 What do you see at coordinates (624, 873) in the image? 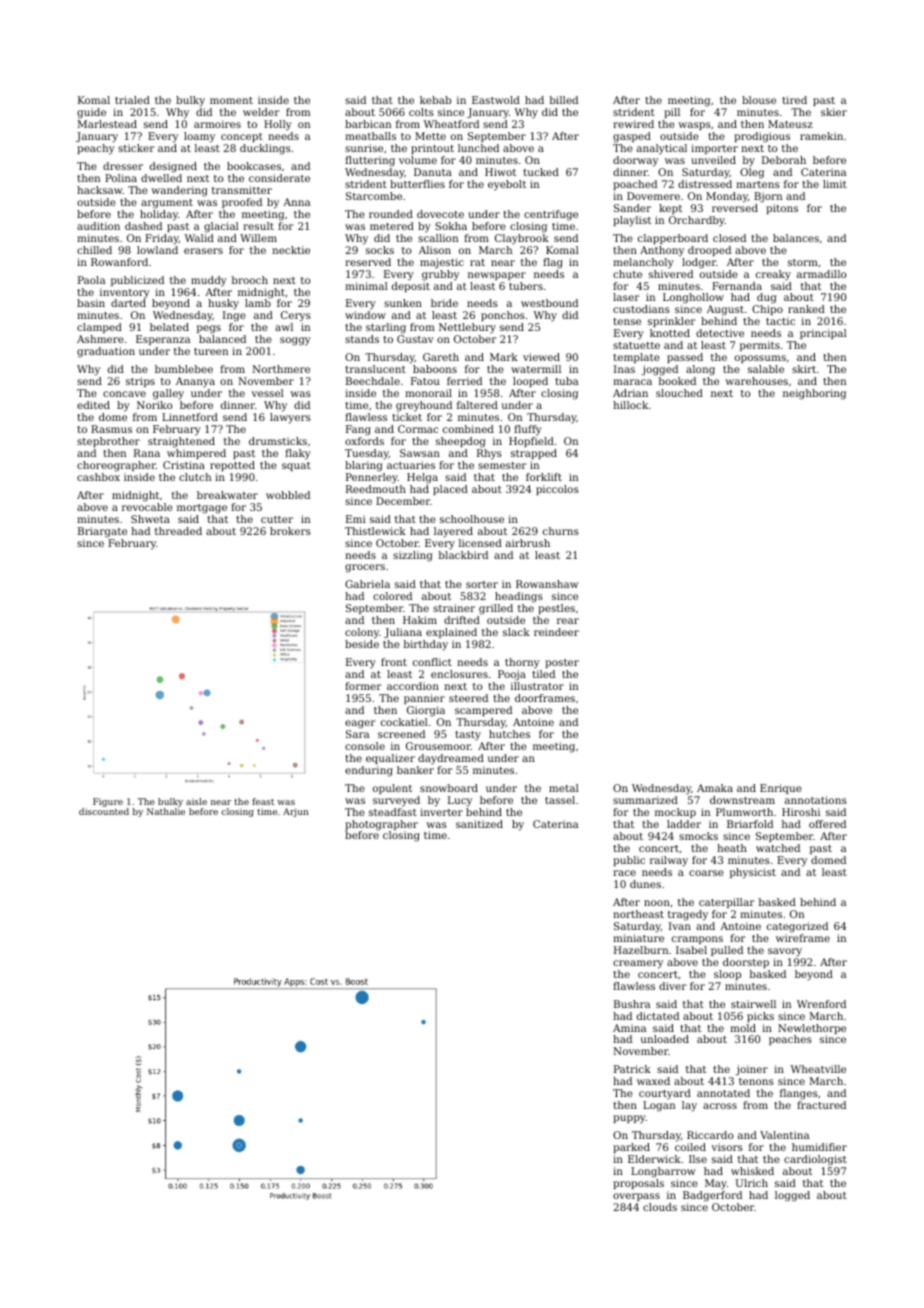
I see `race` at bounding box center [624, 873].
